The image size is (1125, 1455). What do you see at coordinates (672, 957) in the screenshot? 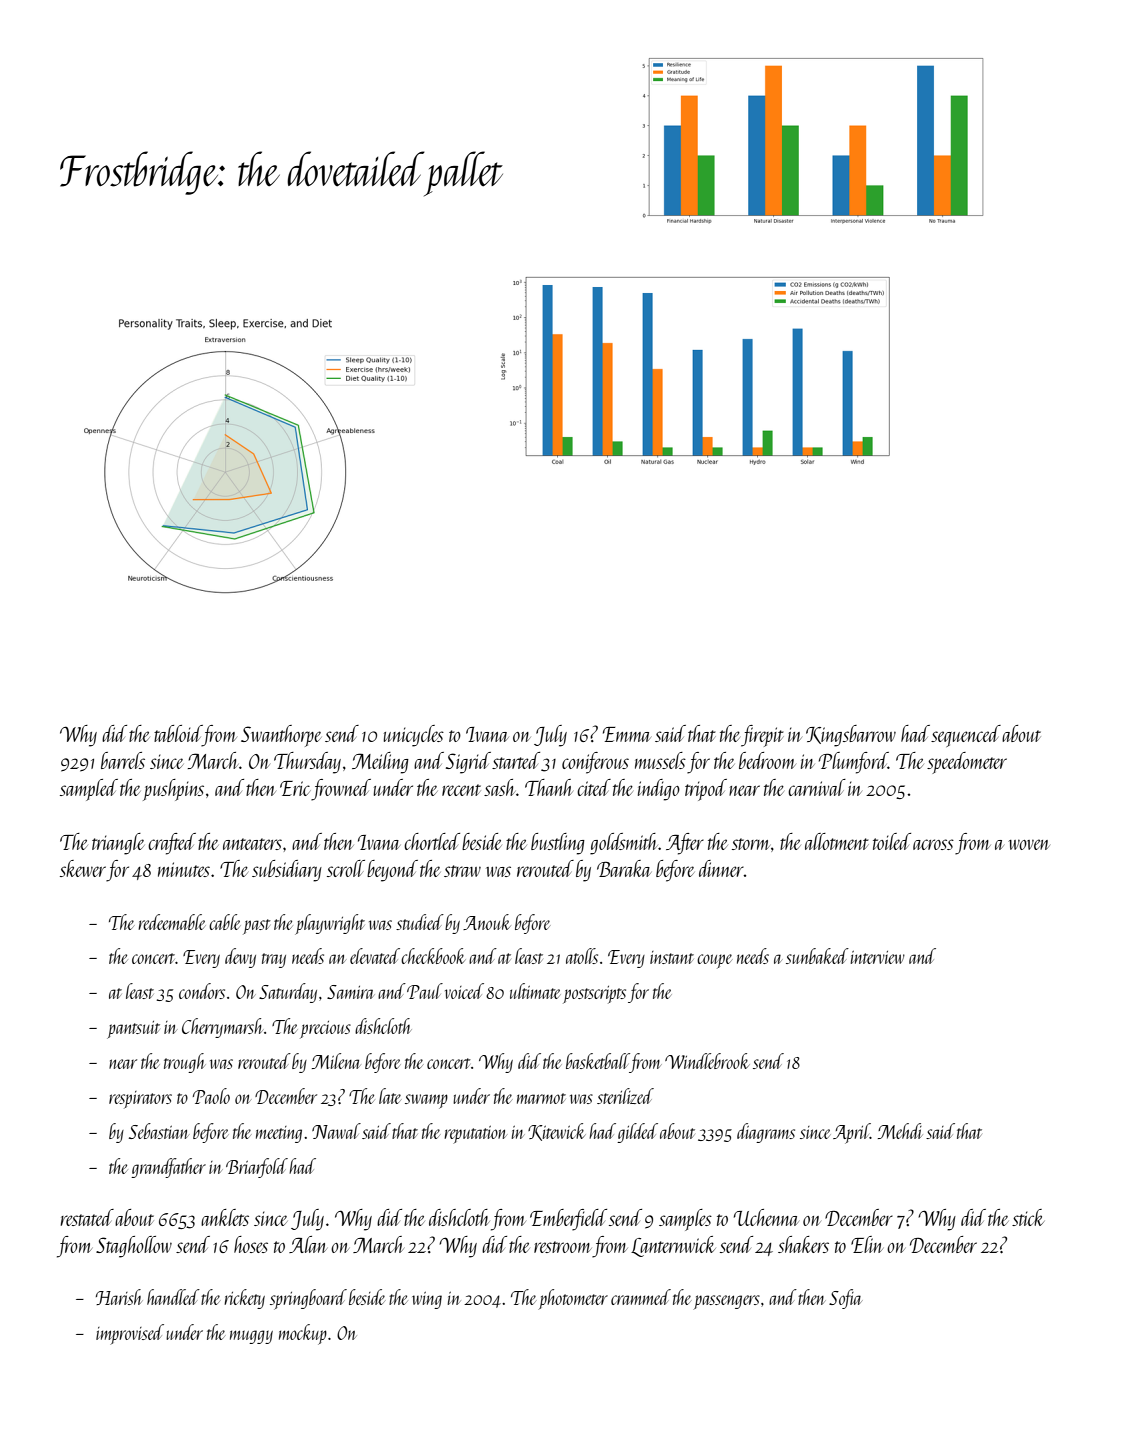
I see `instant` at bounding box center [672, 957].
